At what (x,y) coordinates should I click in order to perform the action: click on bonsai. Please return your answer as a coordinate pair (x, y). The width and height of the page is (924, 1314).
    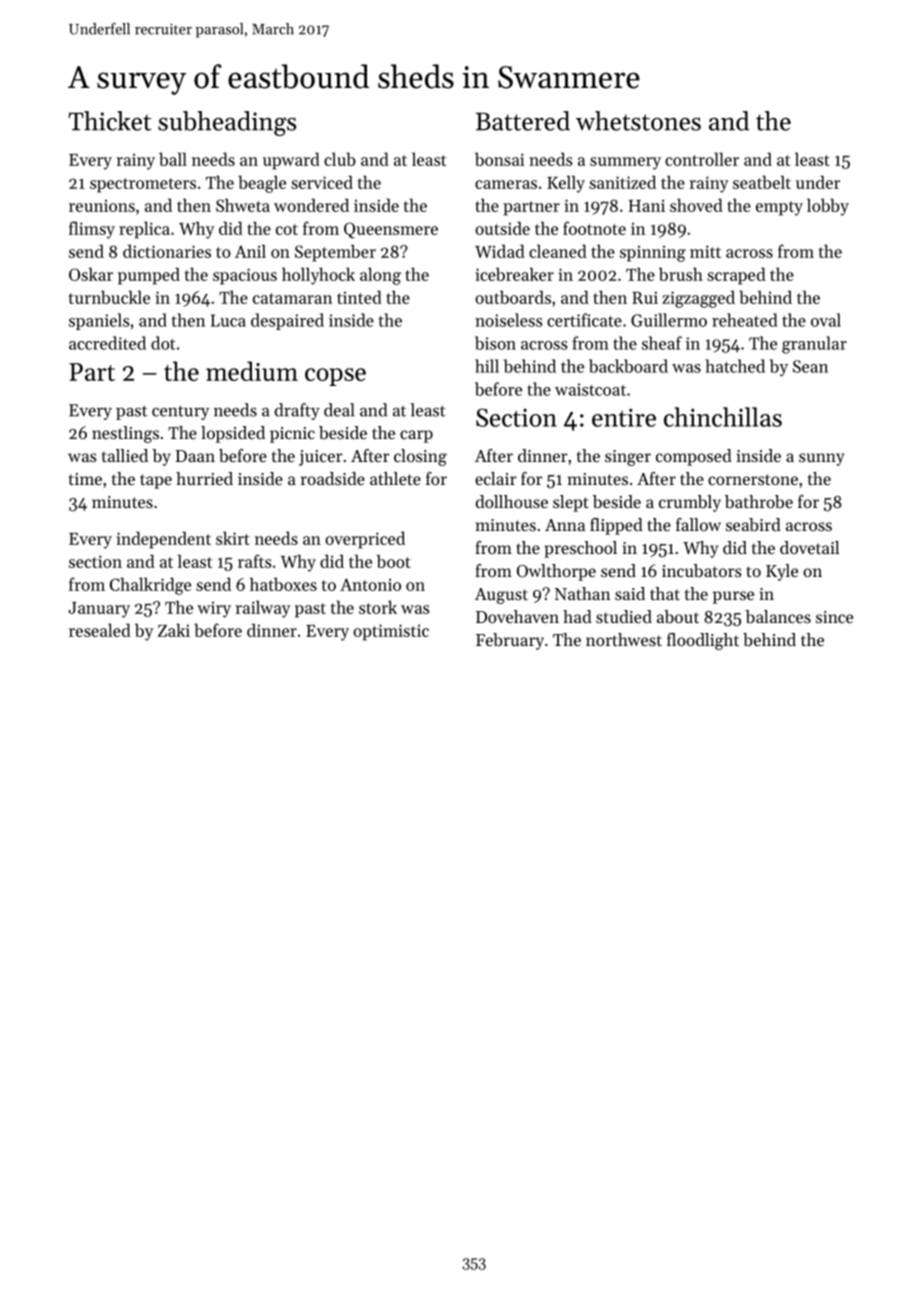
    Looking at the image, I should click on (499, 159).
